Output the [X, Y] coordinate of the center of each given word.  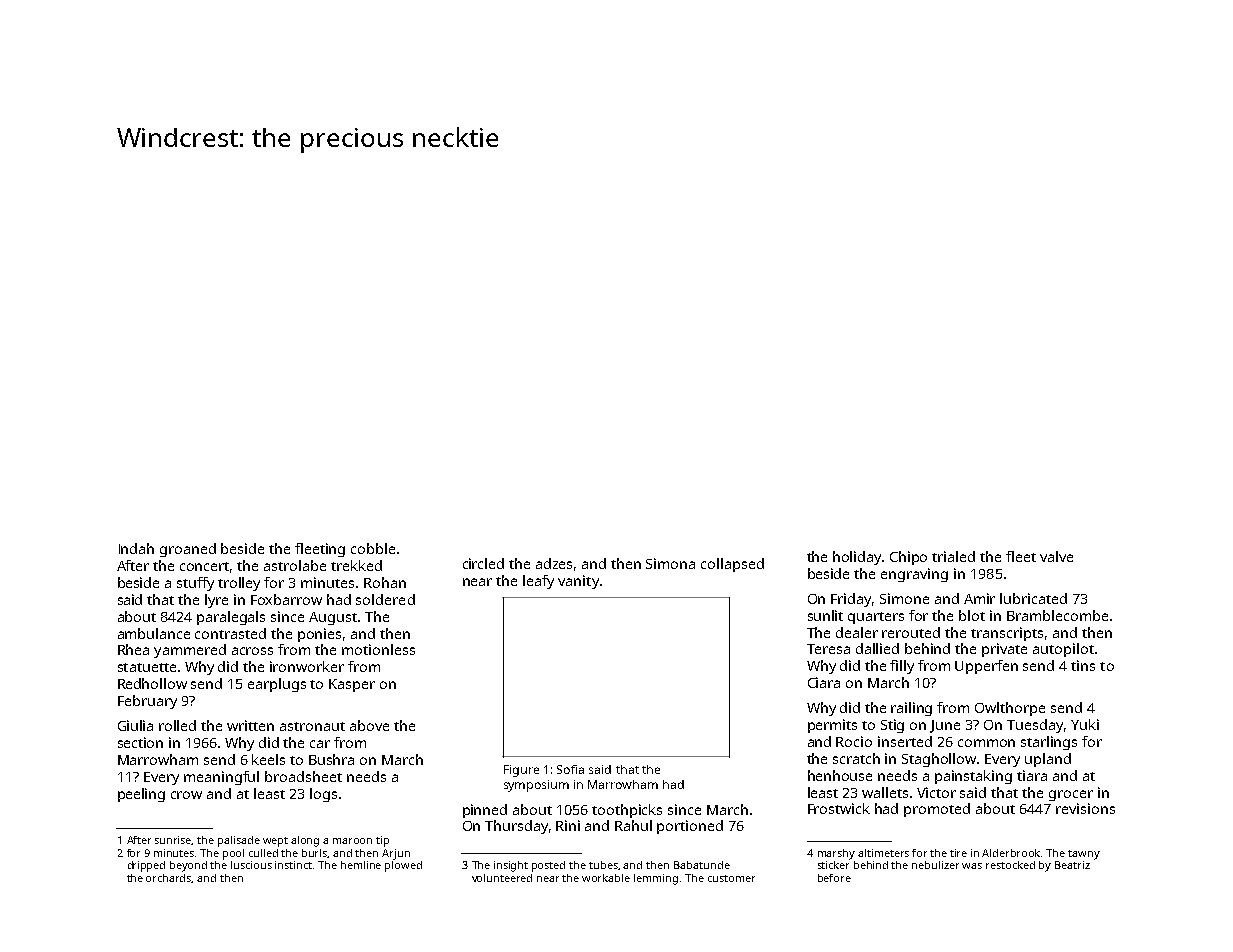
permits [832, 726]
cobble [373, 548]
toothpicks [627, 811]
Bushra [331, 759]
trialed [953, 556]
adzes [554, 563]
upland [1048, 760]
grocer [1071, 795]
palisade [239, 841]
